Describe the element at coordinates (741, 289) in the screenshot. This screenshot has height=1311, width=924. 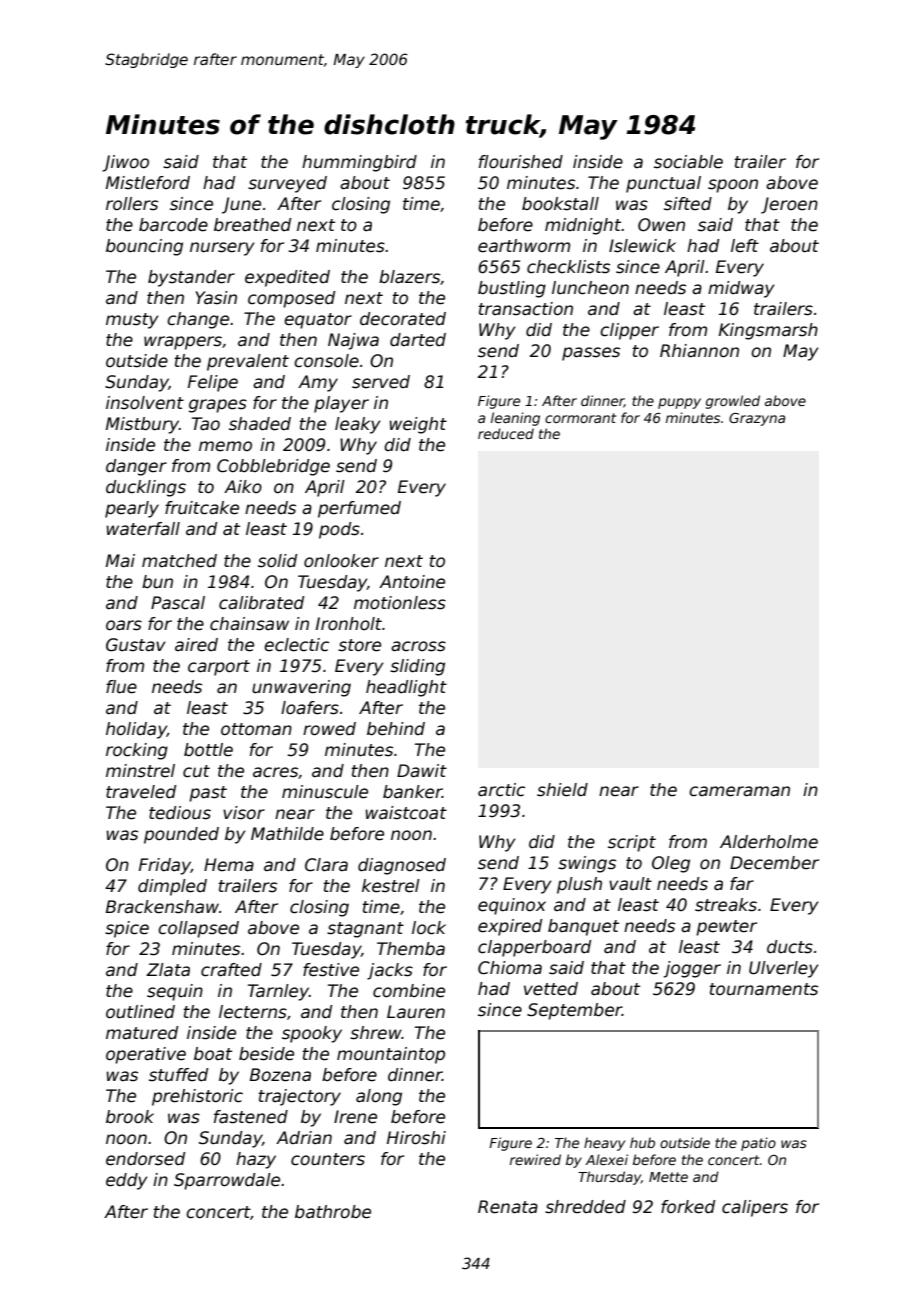
I see `midway` at that location.
